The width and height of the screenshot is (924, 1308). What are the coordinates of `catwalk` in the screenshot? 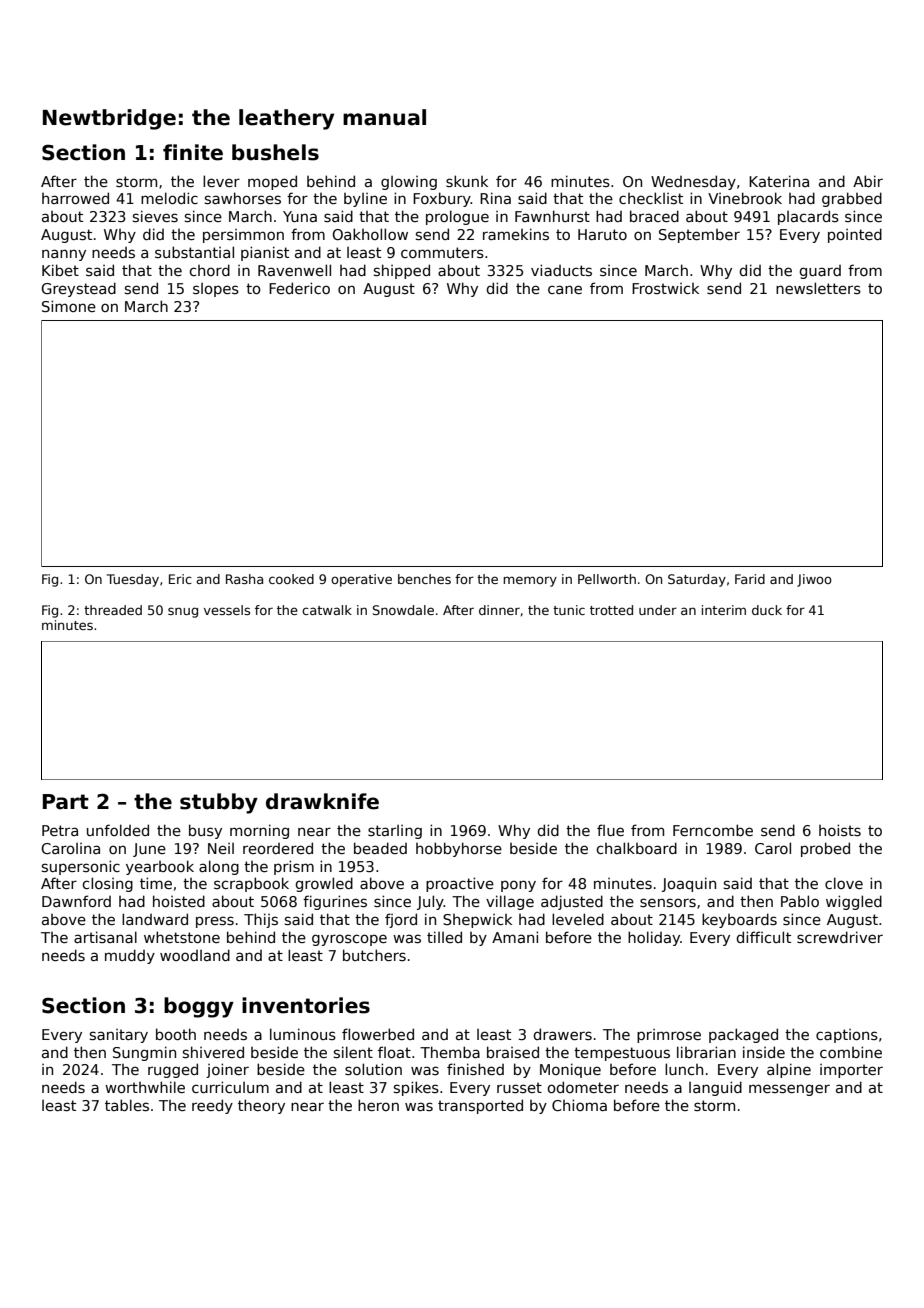 It's located at (327, 610).
